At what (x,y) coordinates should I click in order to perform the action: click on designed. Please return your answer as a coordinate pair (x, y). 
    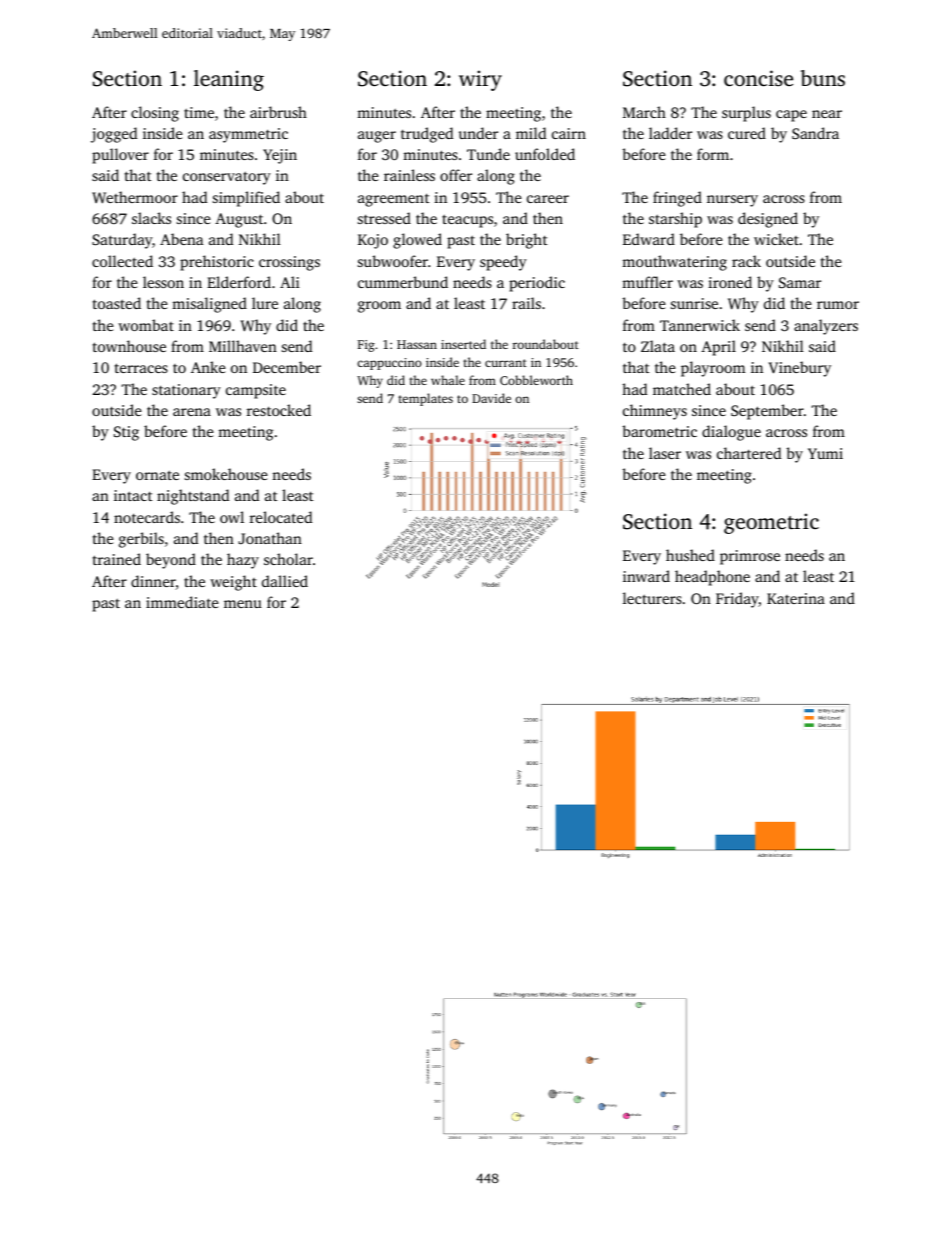
    Looking at the image, I should click on (768, 220).
